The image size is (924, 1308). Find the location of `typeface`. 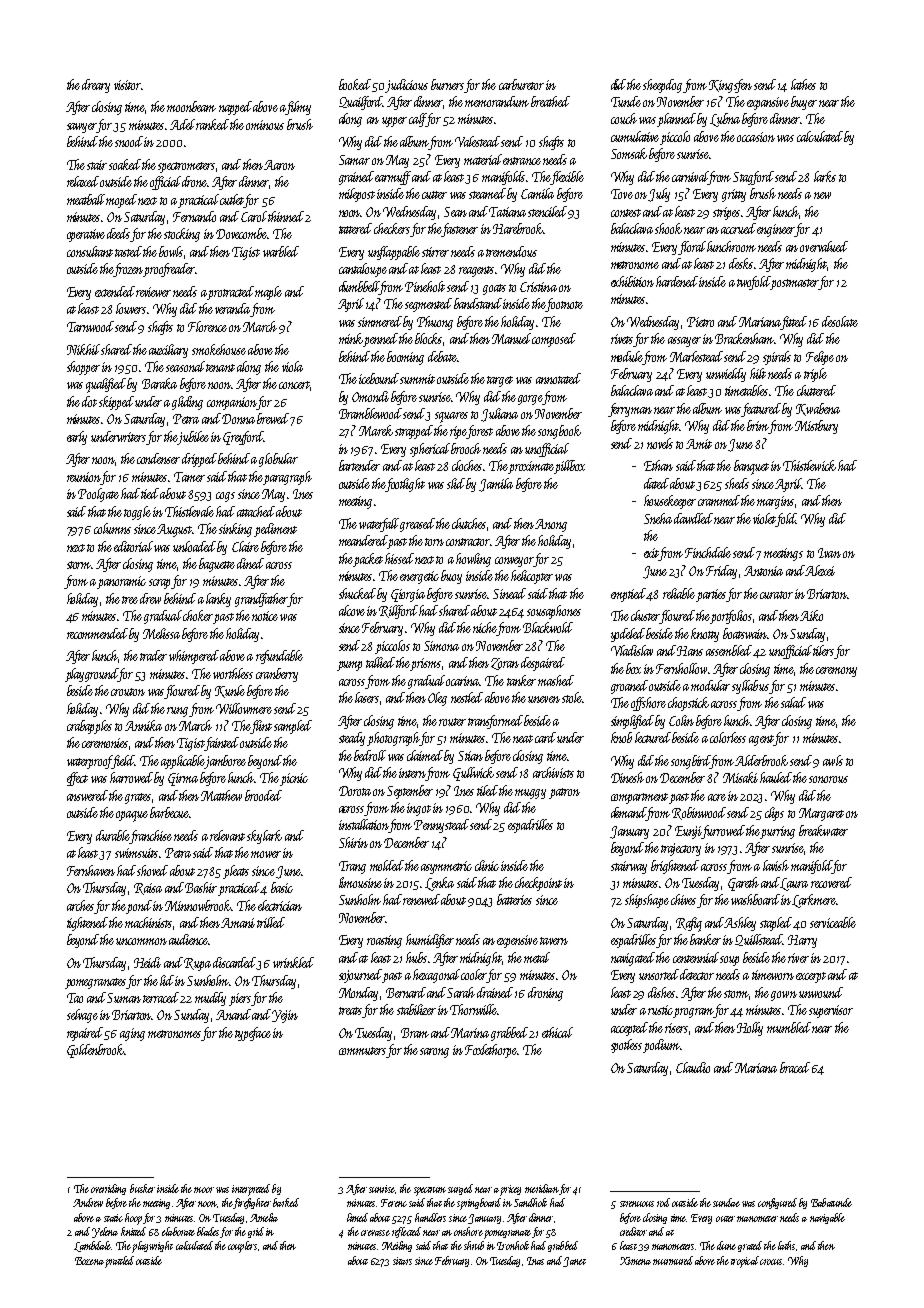

typeface is located at coordinates (253, 1034).
